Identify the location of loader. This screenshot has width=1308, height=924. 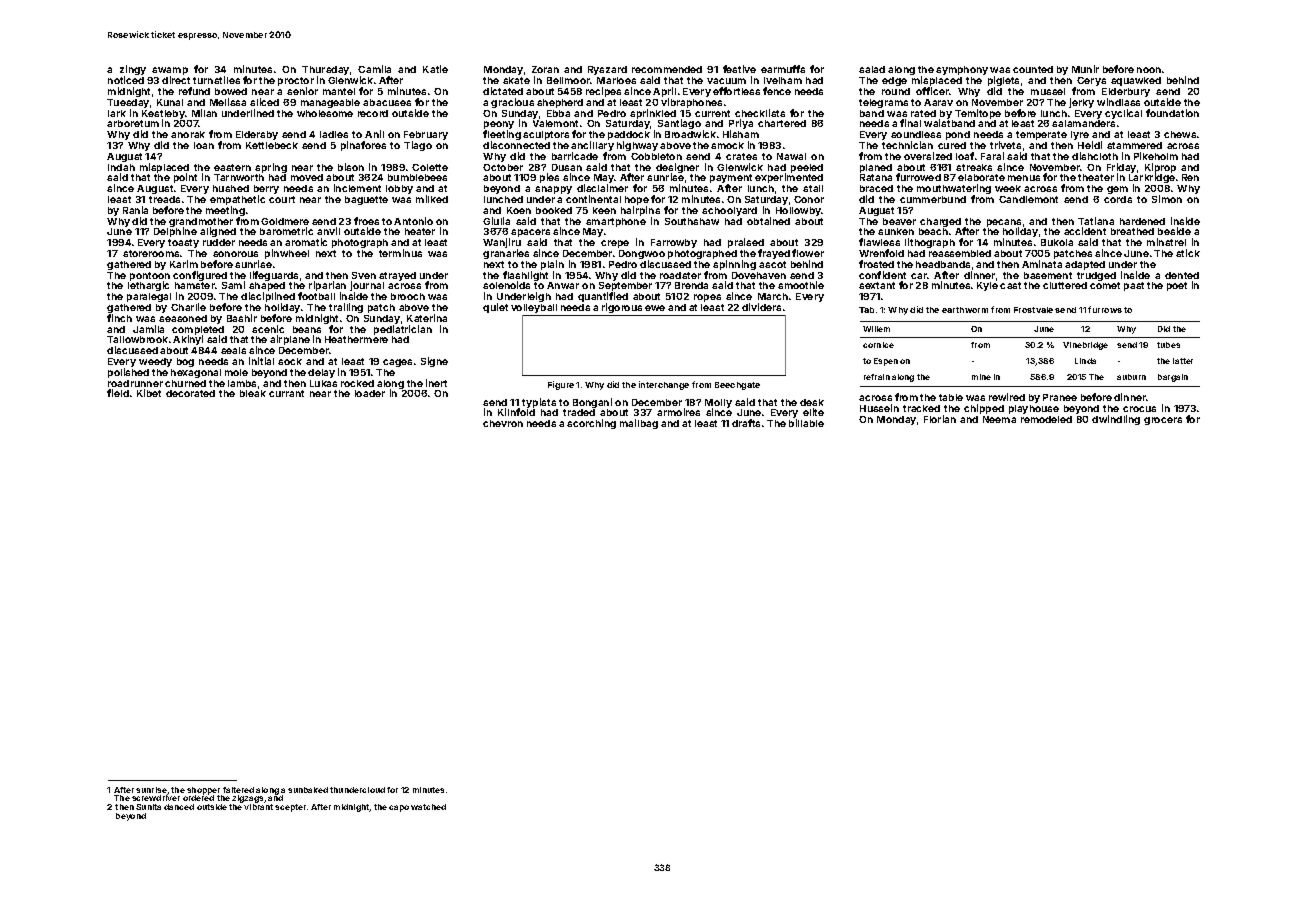
(370, 393).
